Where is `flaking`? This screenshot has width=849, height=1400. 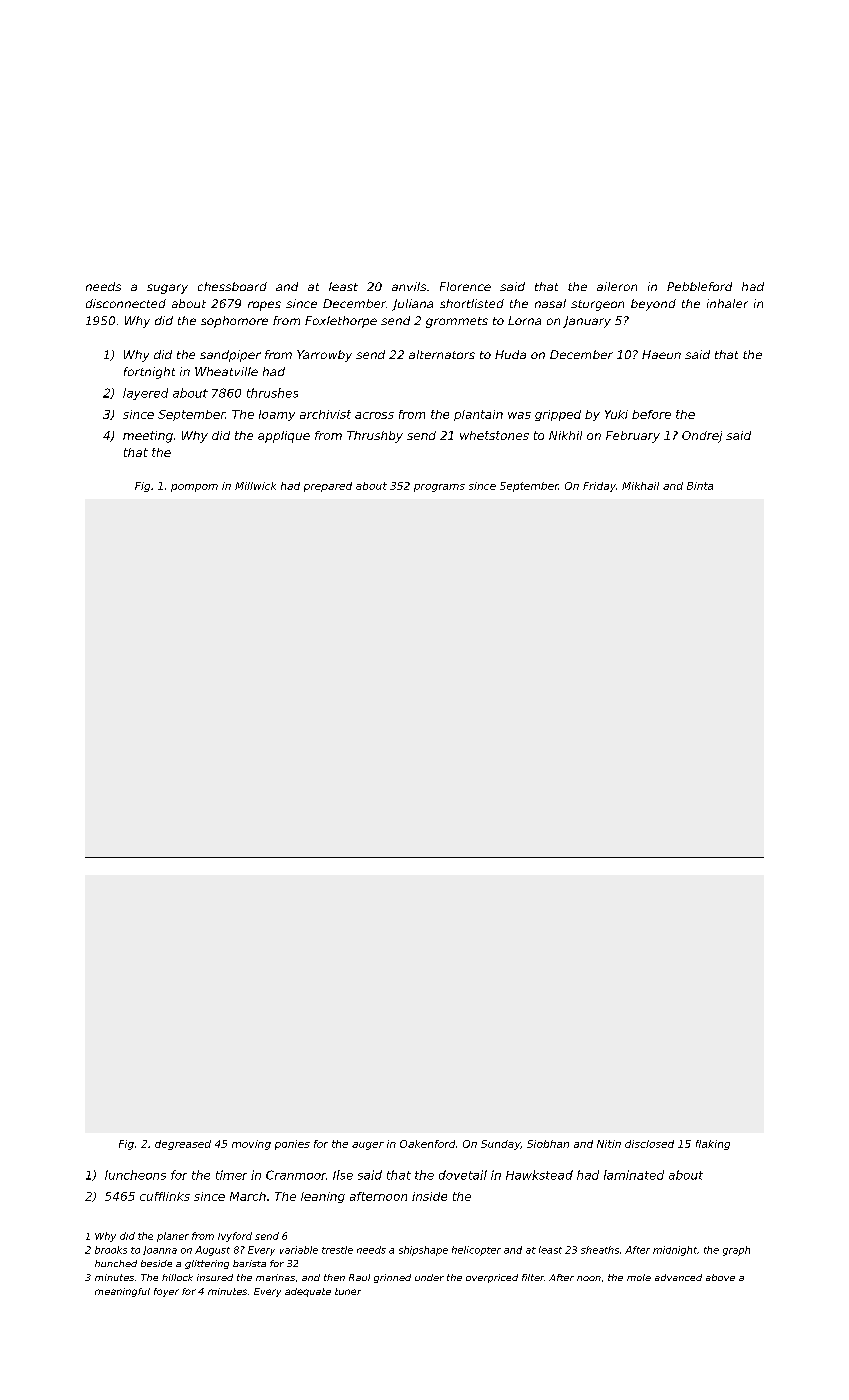
flaking is located at coordinates (713, 1145).
